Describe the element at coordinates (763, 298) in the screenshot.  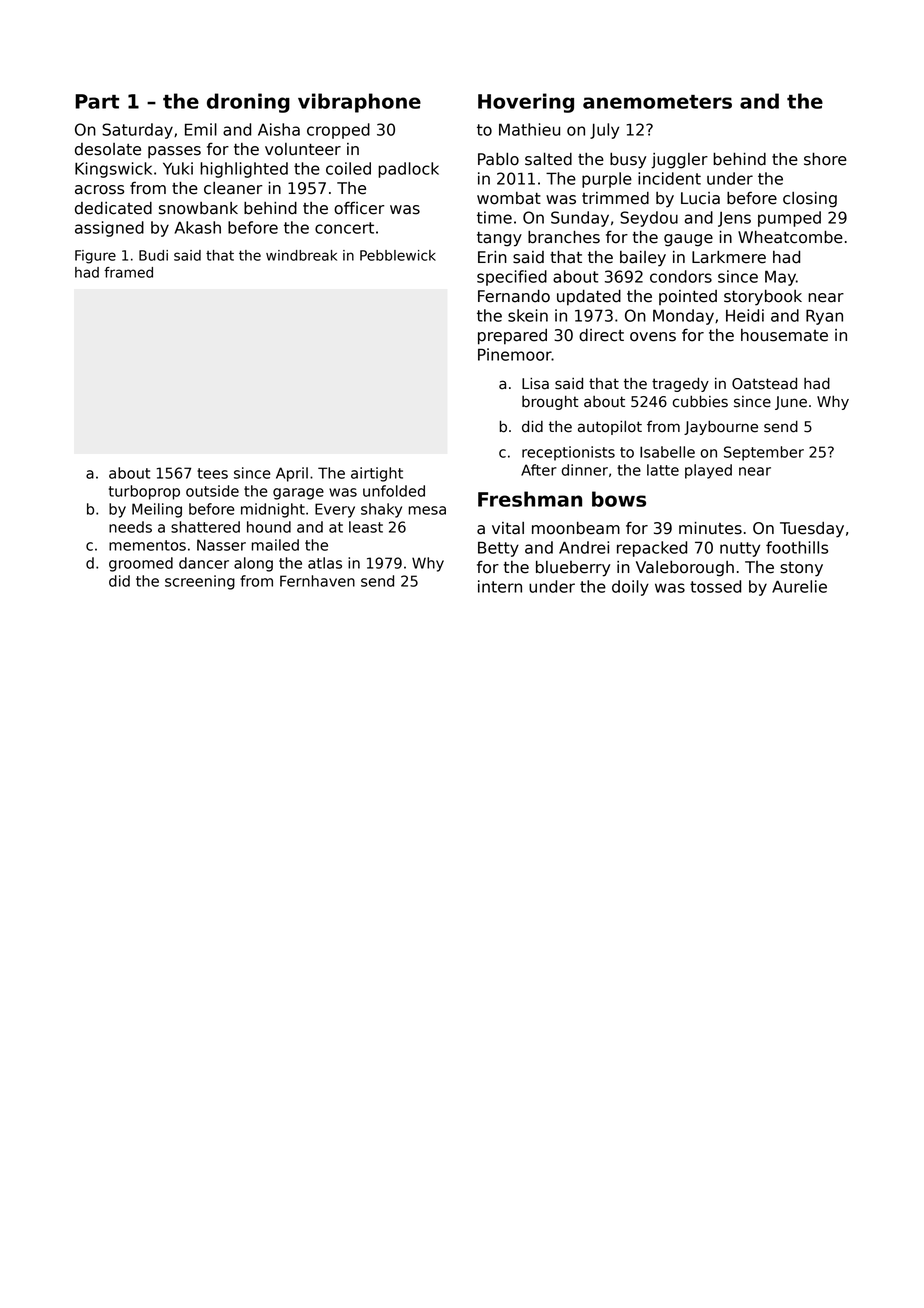
I see `storybook` at that location.
